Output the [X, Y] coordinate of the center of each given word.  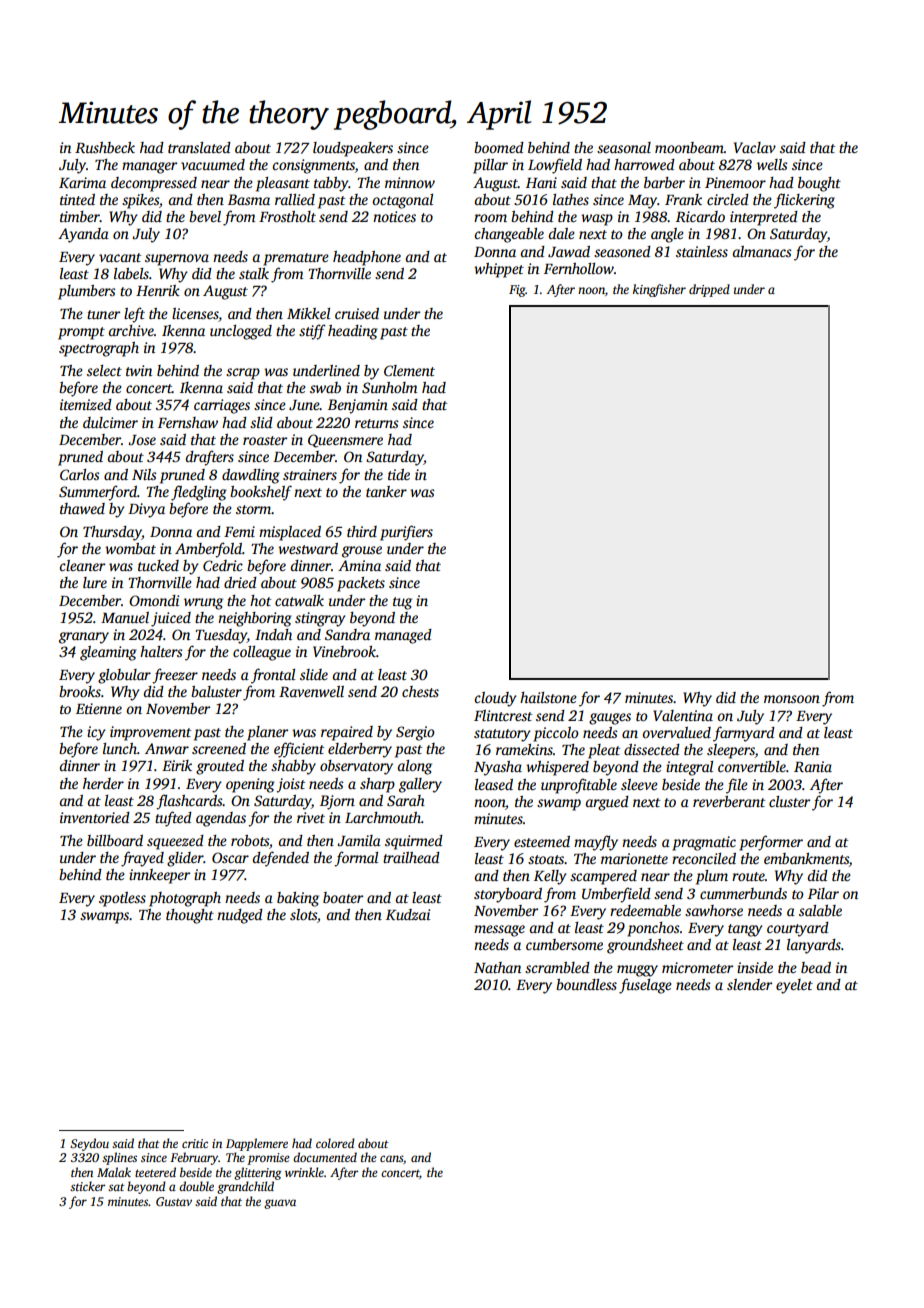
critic [195, 1143]
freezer [175, 676]
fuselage [645, 986]
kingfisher [659, 290]
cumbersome [564, 944]
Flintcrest [503, 715]
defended [280, 859]
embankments [806, 860]
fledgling [199, 493]
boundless [586, 984]
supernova [177, 260]
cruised [357, 313]
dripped [709, 290]
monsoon [792, 699]
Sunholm [389, 387]
